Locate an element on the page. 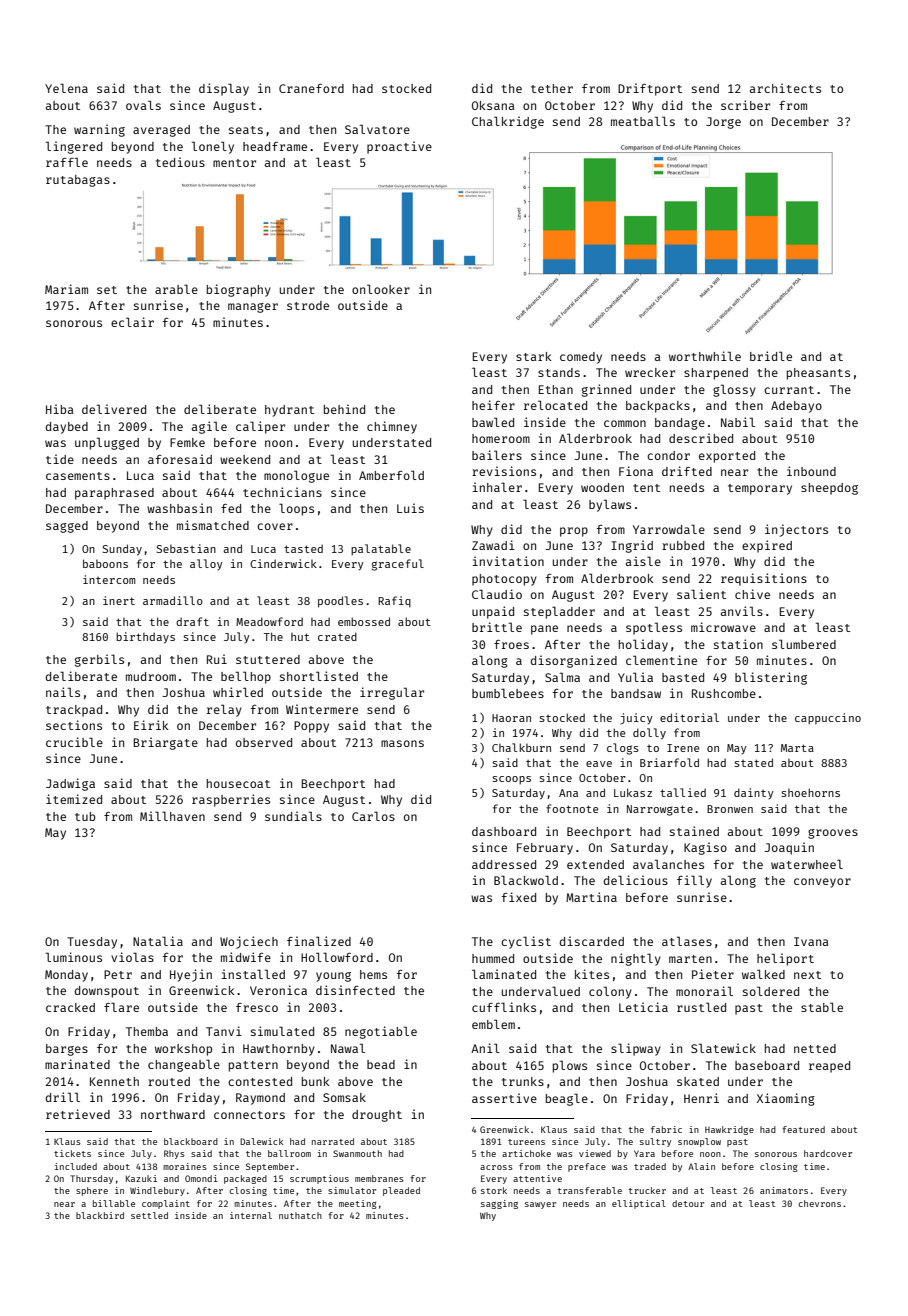 The image size is (908, 1316). fixed is located at coordinates (519, 897).
